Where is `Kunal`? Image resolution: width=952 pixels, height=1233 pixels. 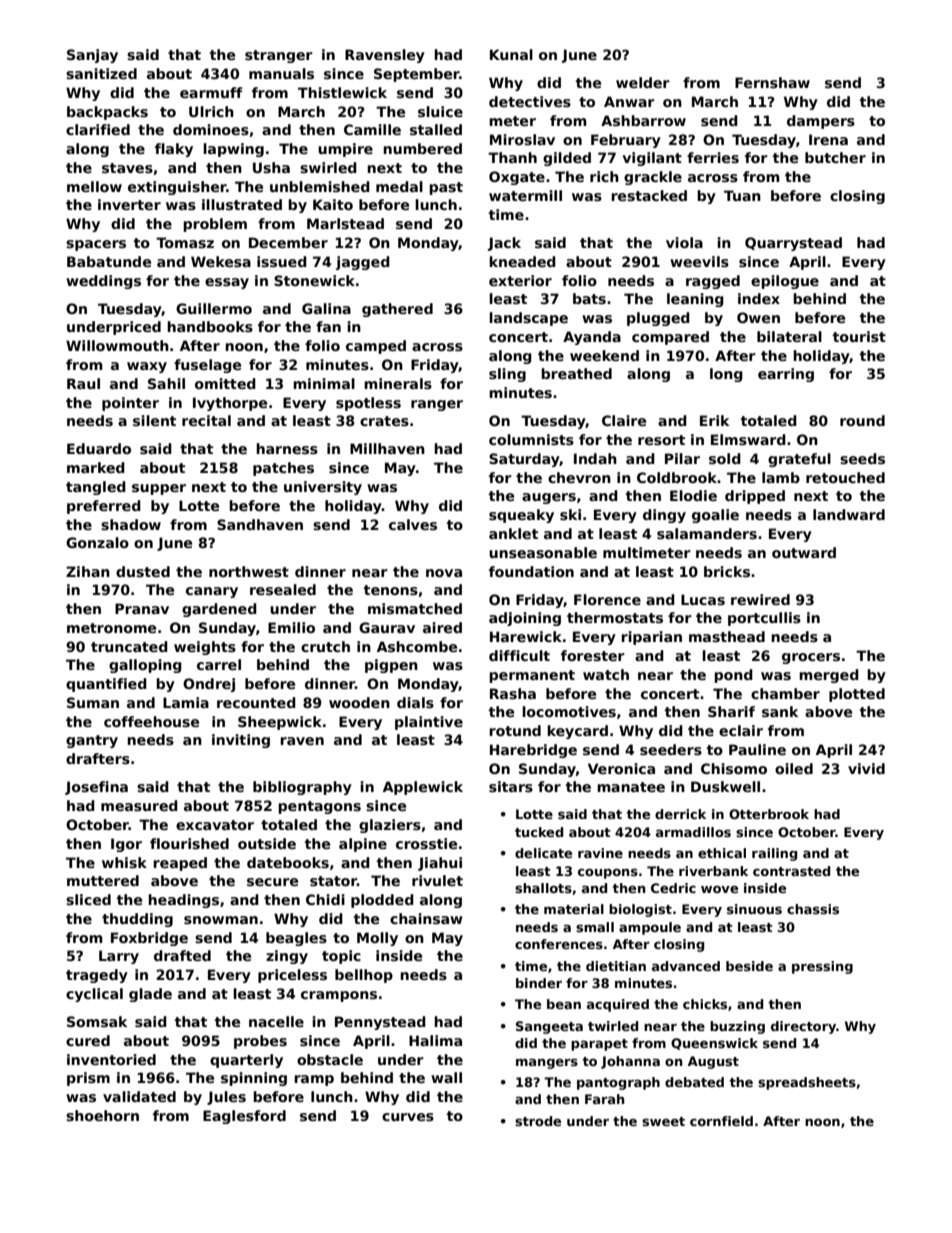 Kunal is located at coordinates (511, 54).
